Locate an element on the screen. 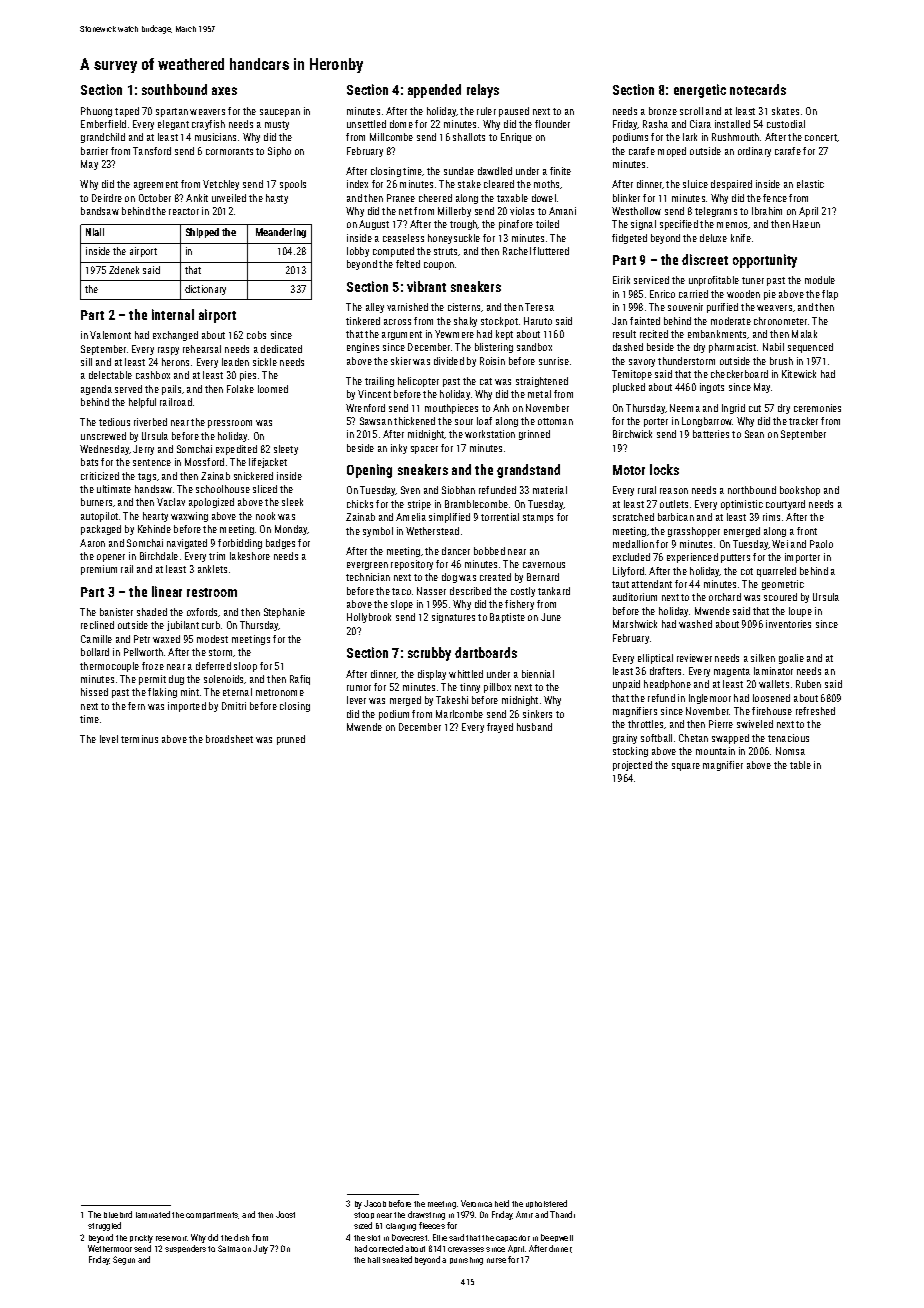  pruned is located at coordinates (291, 740).
